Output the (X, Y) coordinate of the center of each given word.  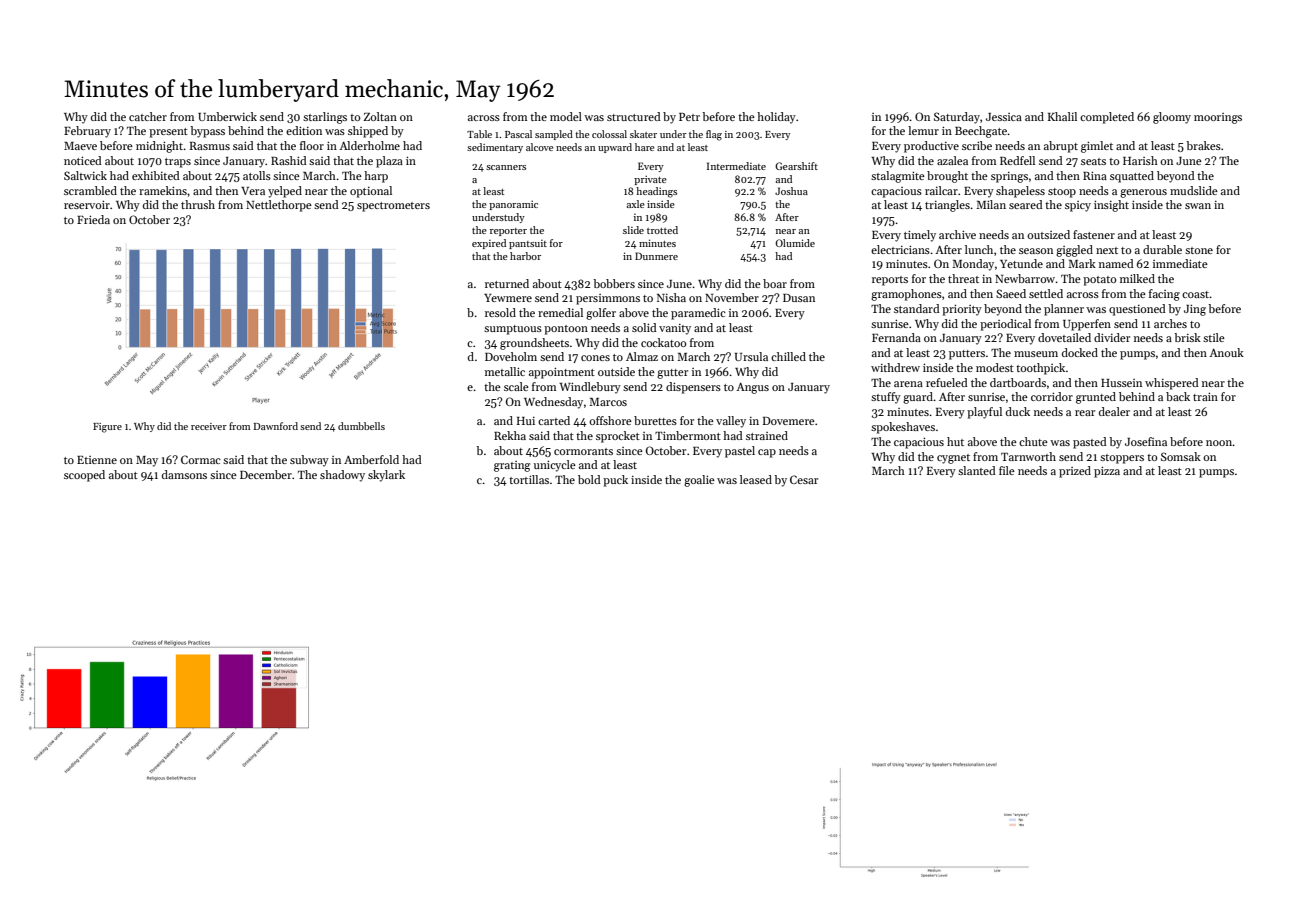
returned (507, 283)
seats (1093, 161)
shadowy (342, 476)
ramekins (163, 190)
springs (1009, 177)
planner (1064, 310)
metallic (505, 371)
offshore (610, 420)
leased (756, 479)
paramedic (698, 314)
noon (1219, 443)
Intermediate (736, 166)
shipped (368, 132)
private (650, 180)
